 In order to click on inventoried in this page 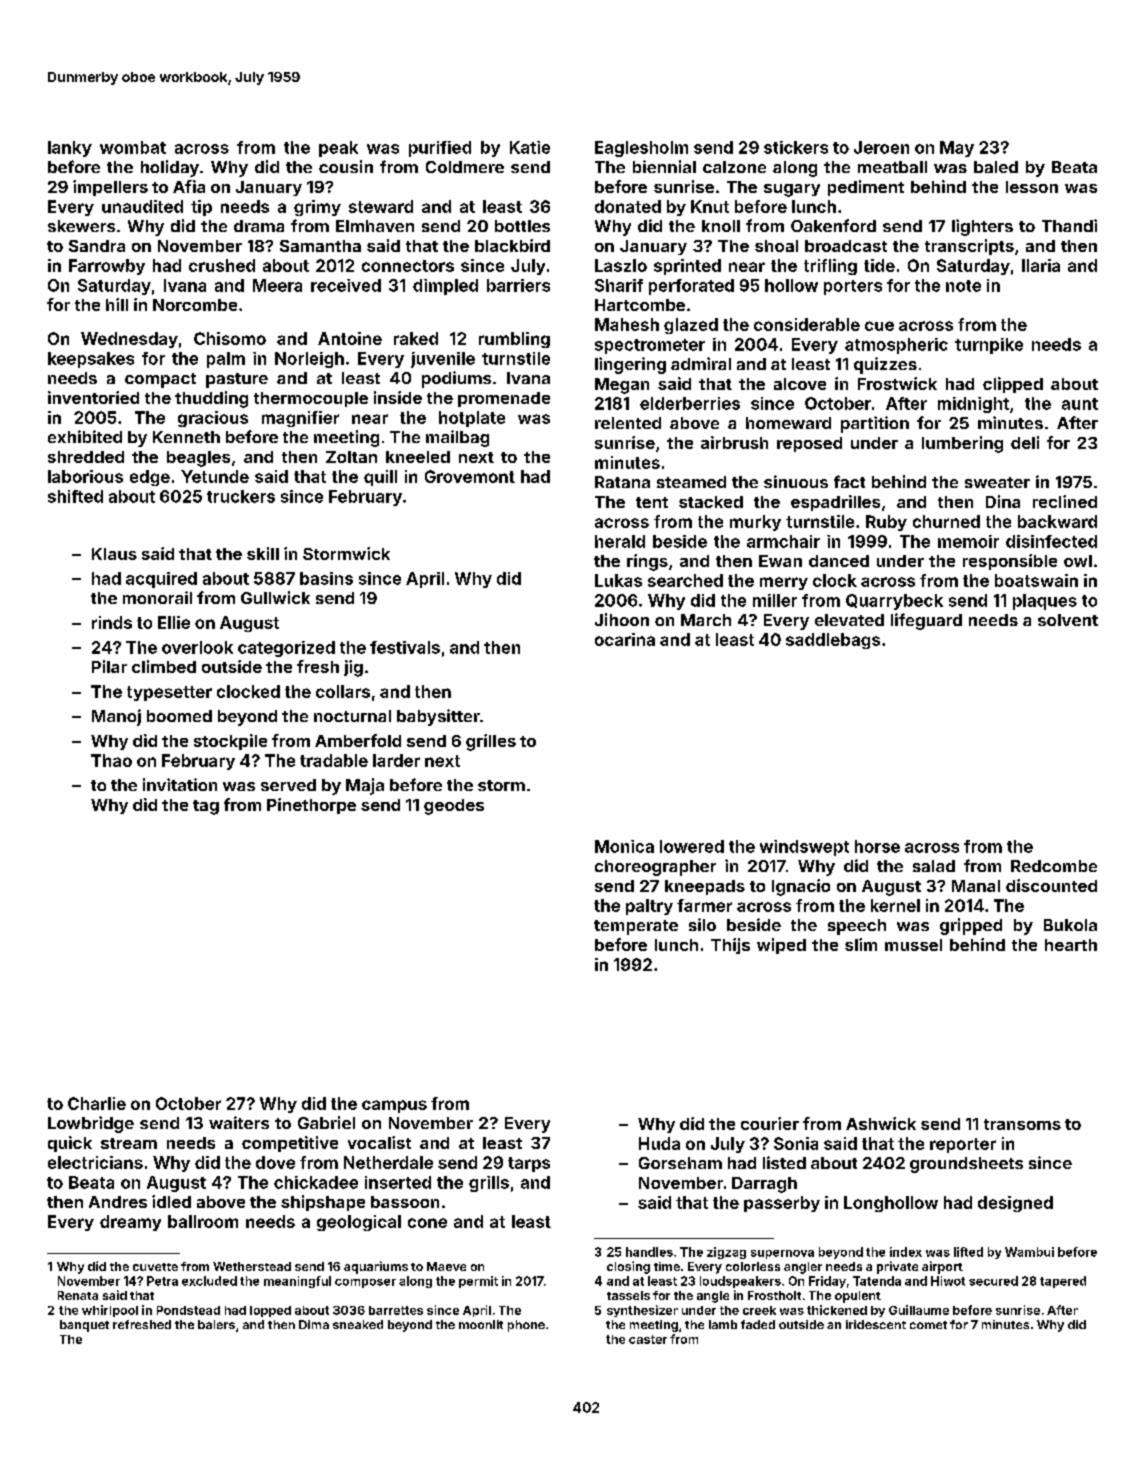, I will do `click(93, 397)`.
